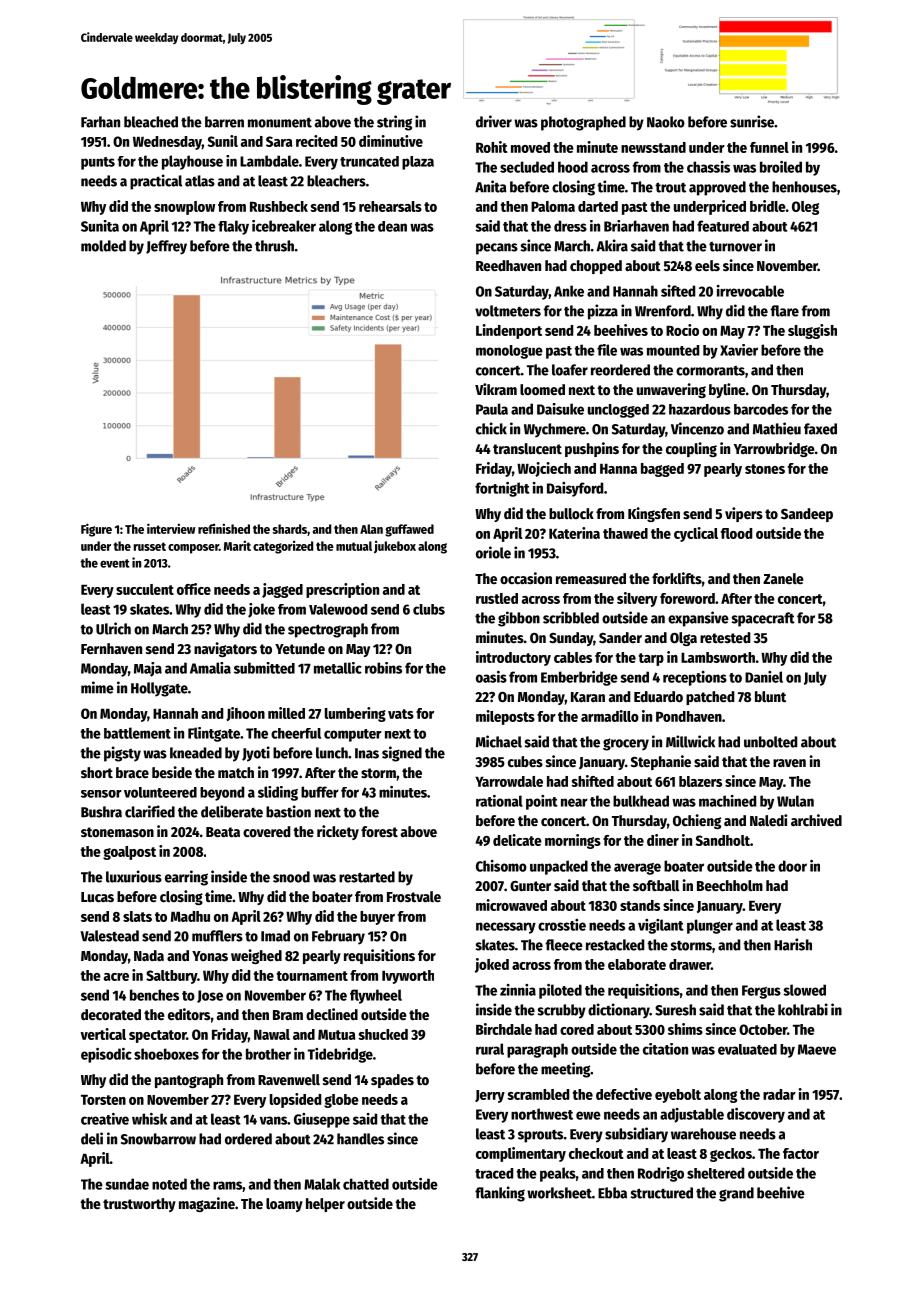 The image size is (924, 1308). I want to click on stones, so click(765, 469).
